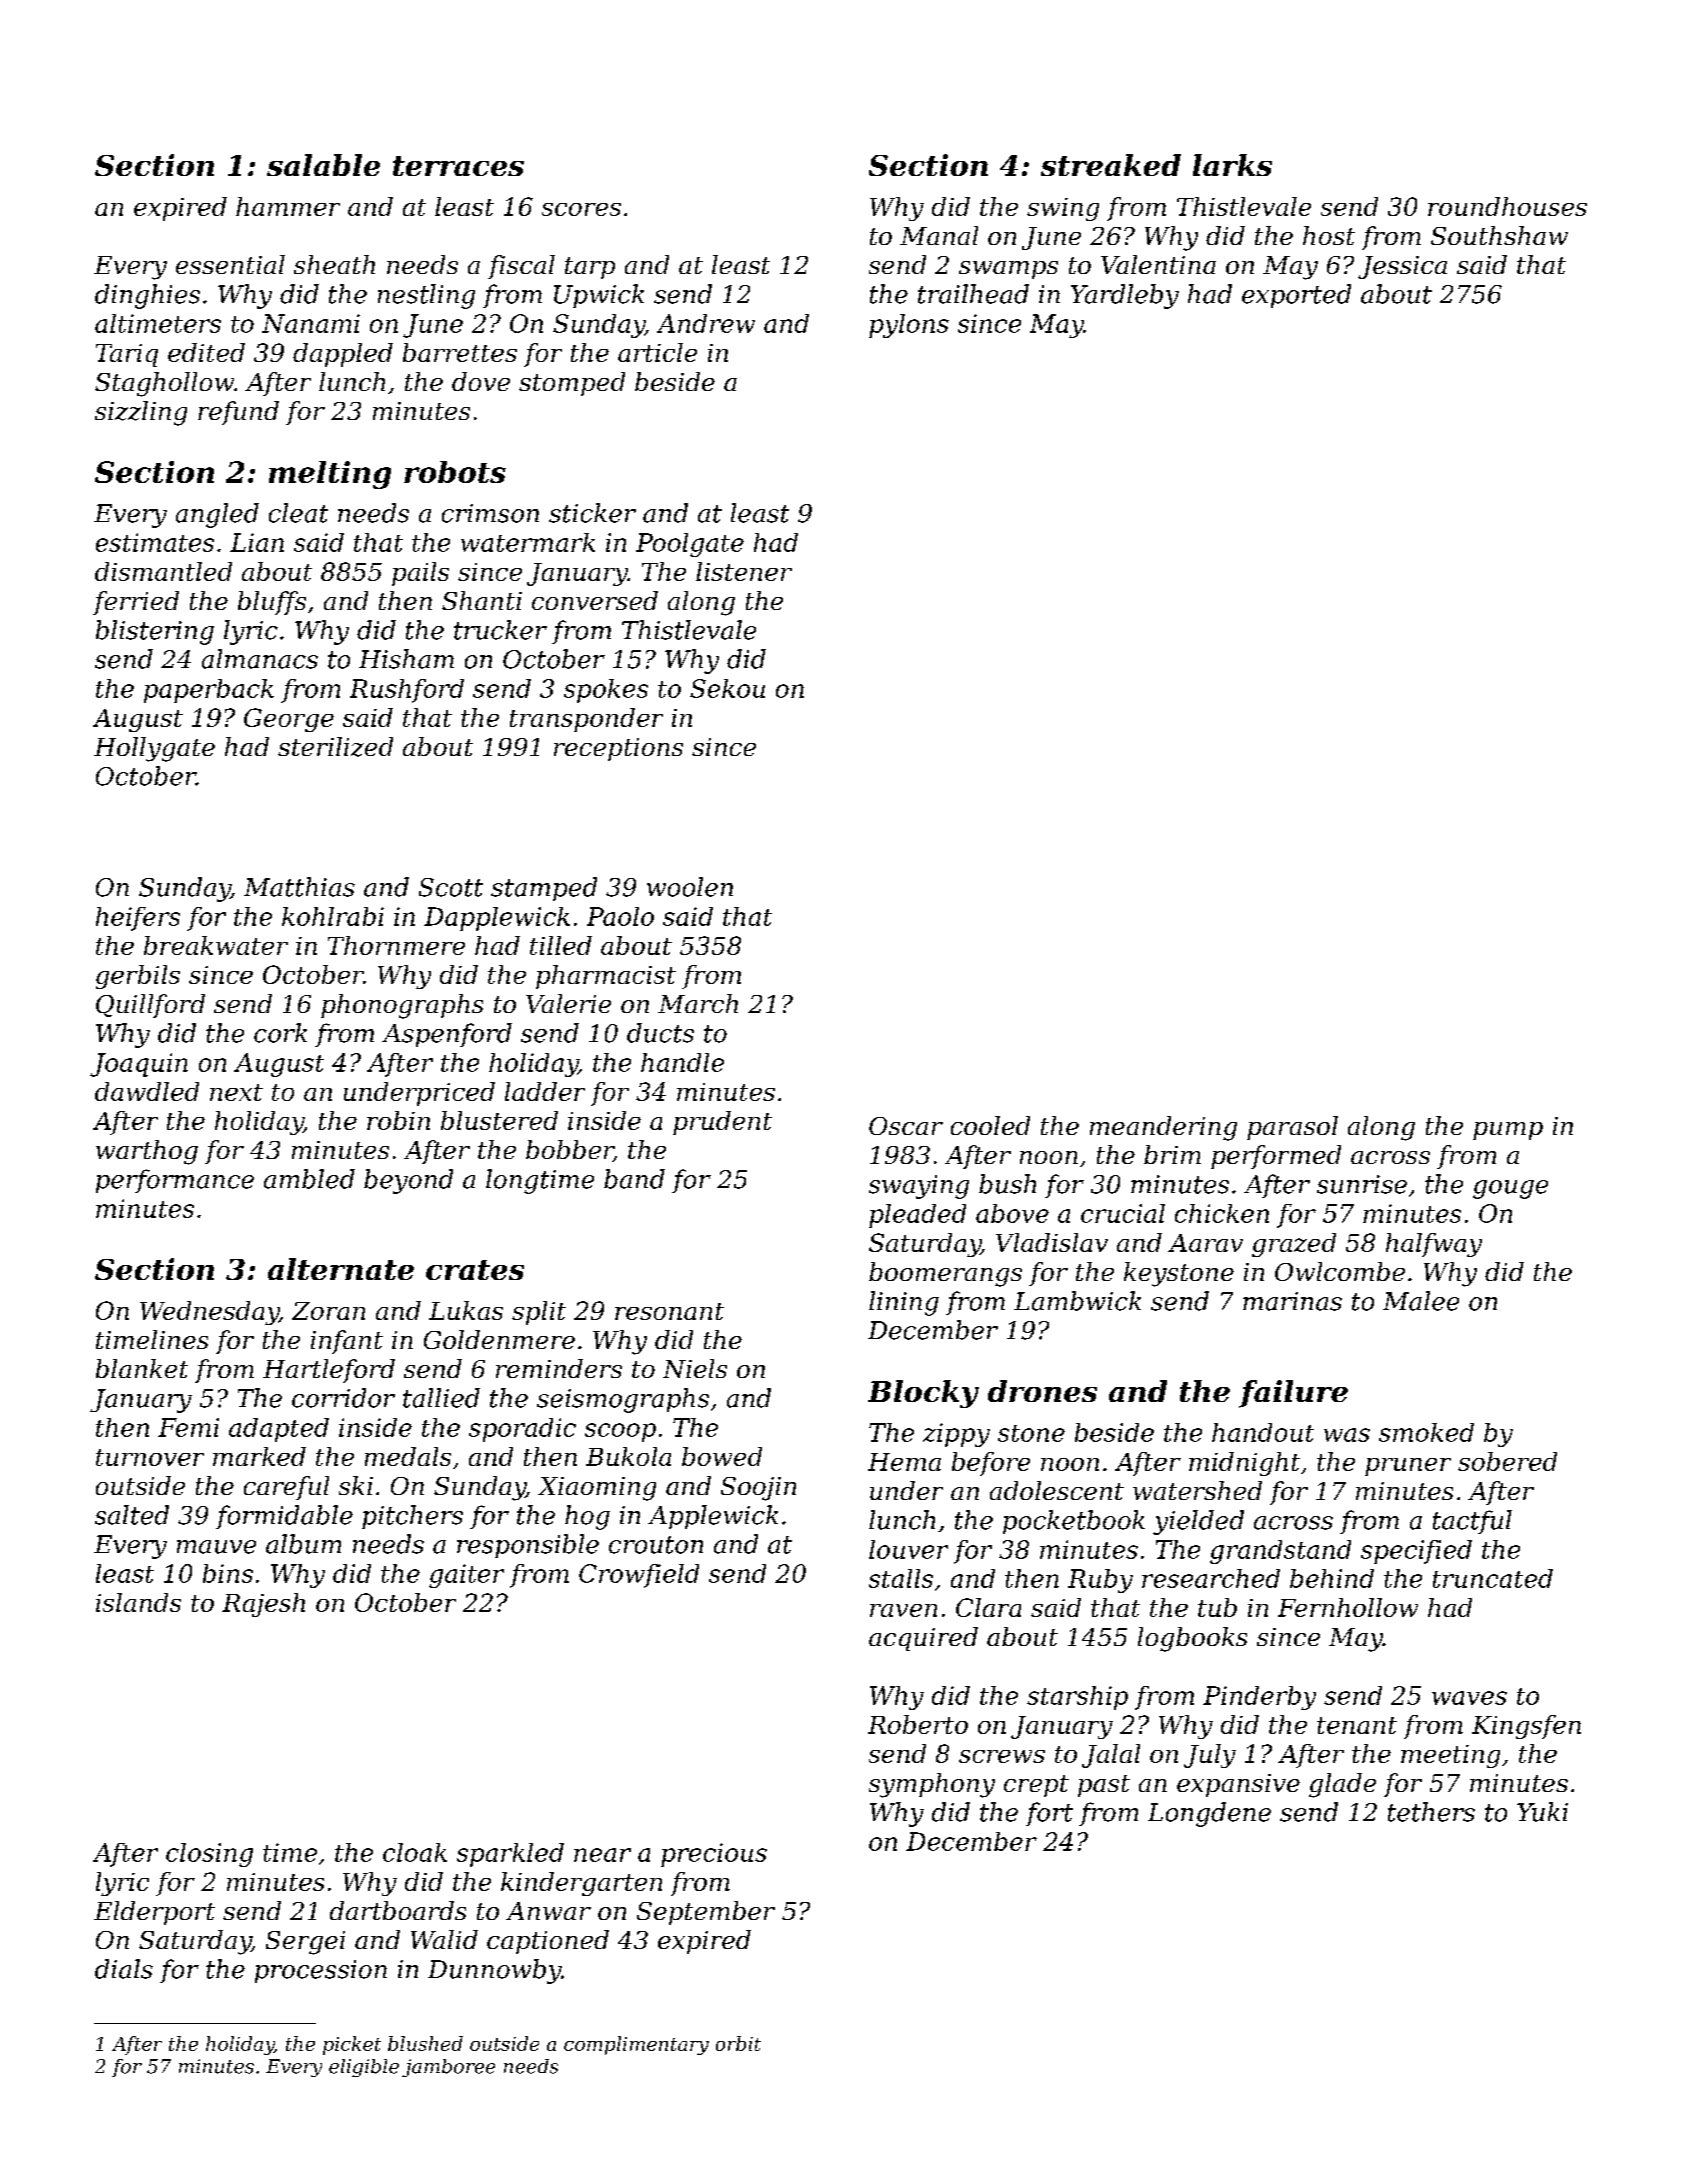 Image resolution: width=1683 pixels, height=2178 pixels. I want to click on beyond, so click(408, 1181).
